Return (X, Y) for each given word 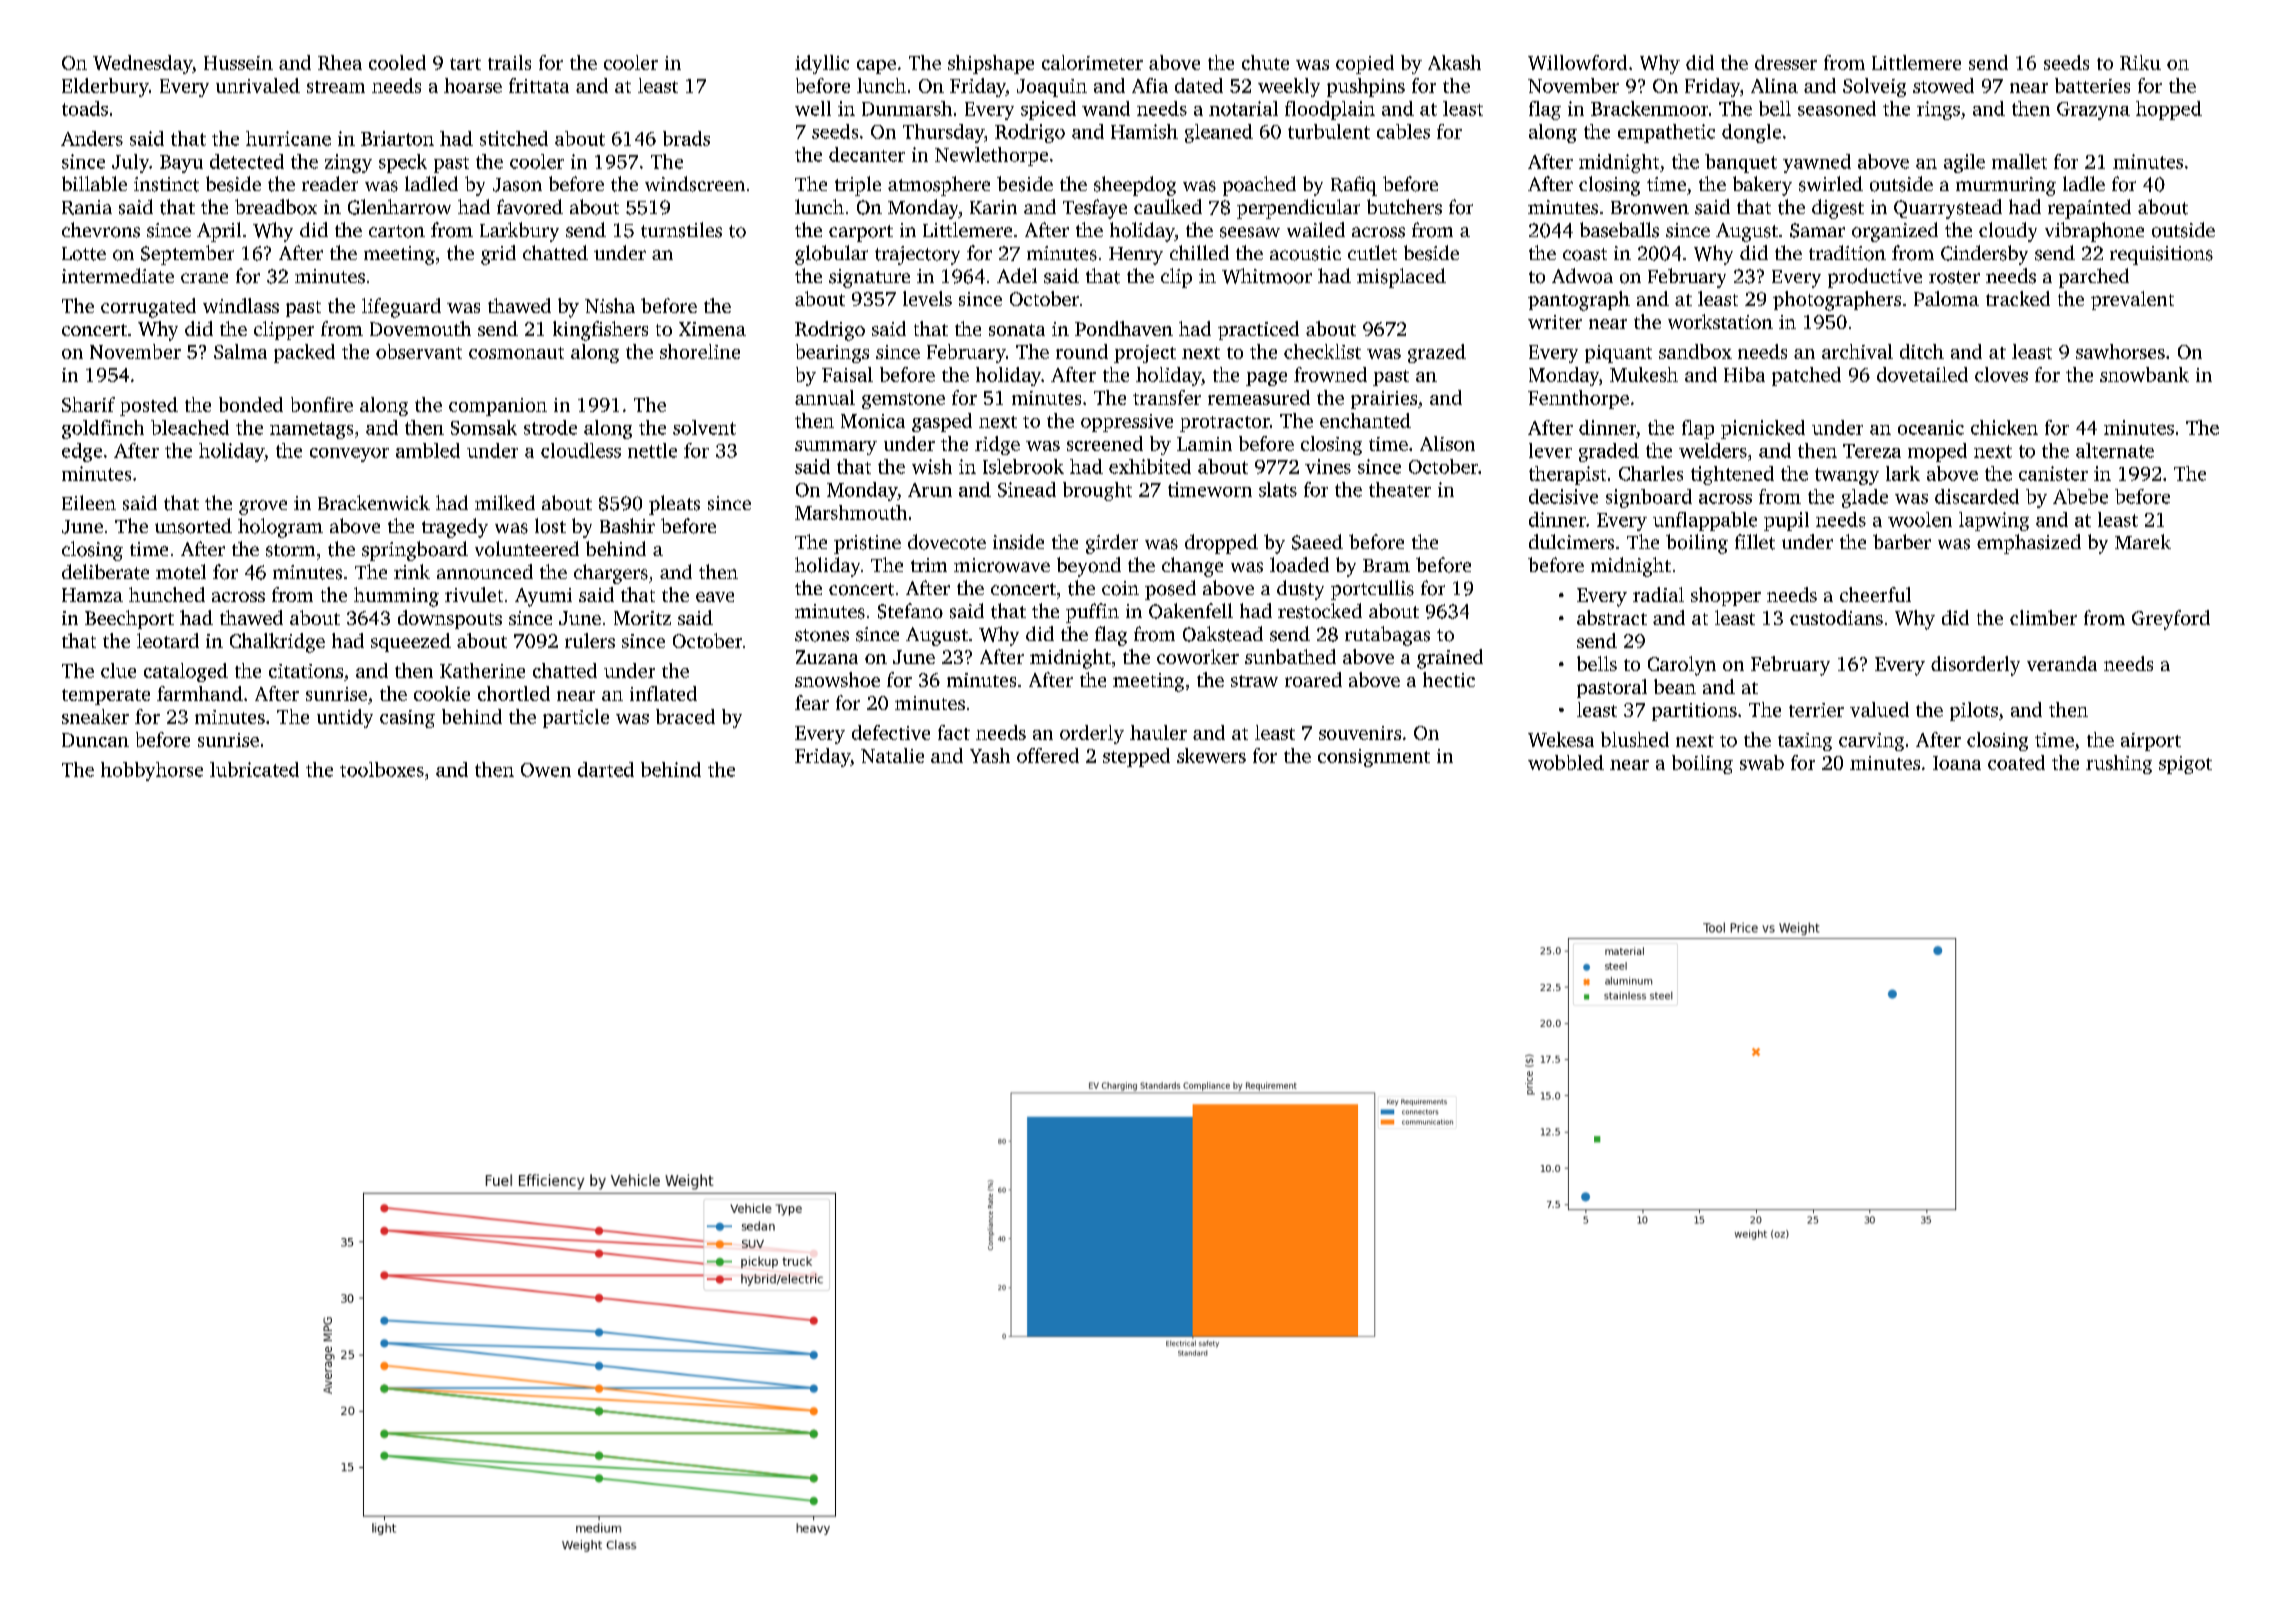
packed (304, 353)
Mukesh (1644, 374)
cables (1403, 131)
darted (606, 769)
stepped (1136, 757)
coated (2016, 762)
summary (836, 448)
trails (509, 62)
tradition (1847, 253)
